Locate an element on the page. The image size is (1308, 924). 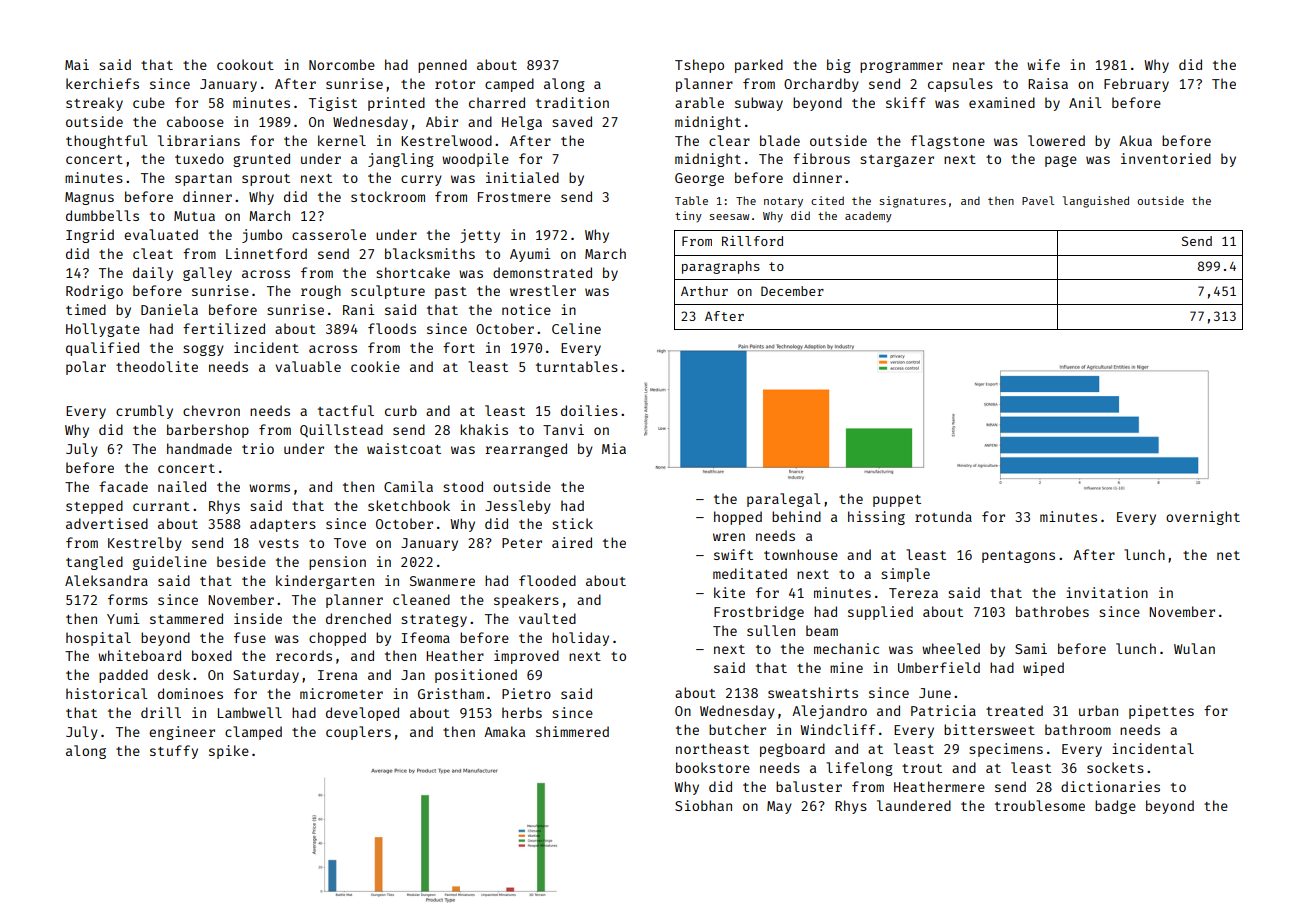
tactful is located at coordinates (346, 410).
